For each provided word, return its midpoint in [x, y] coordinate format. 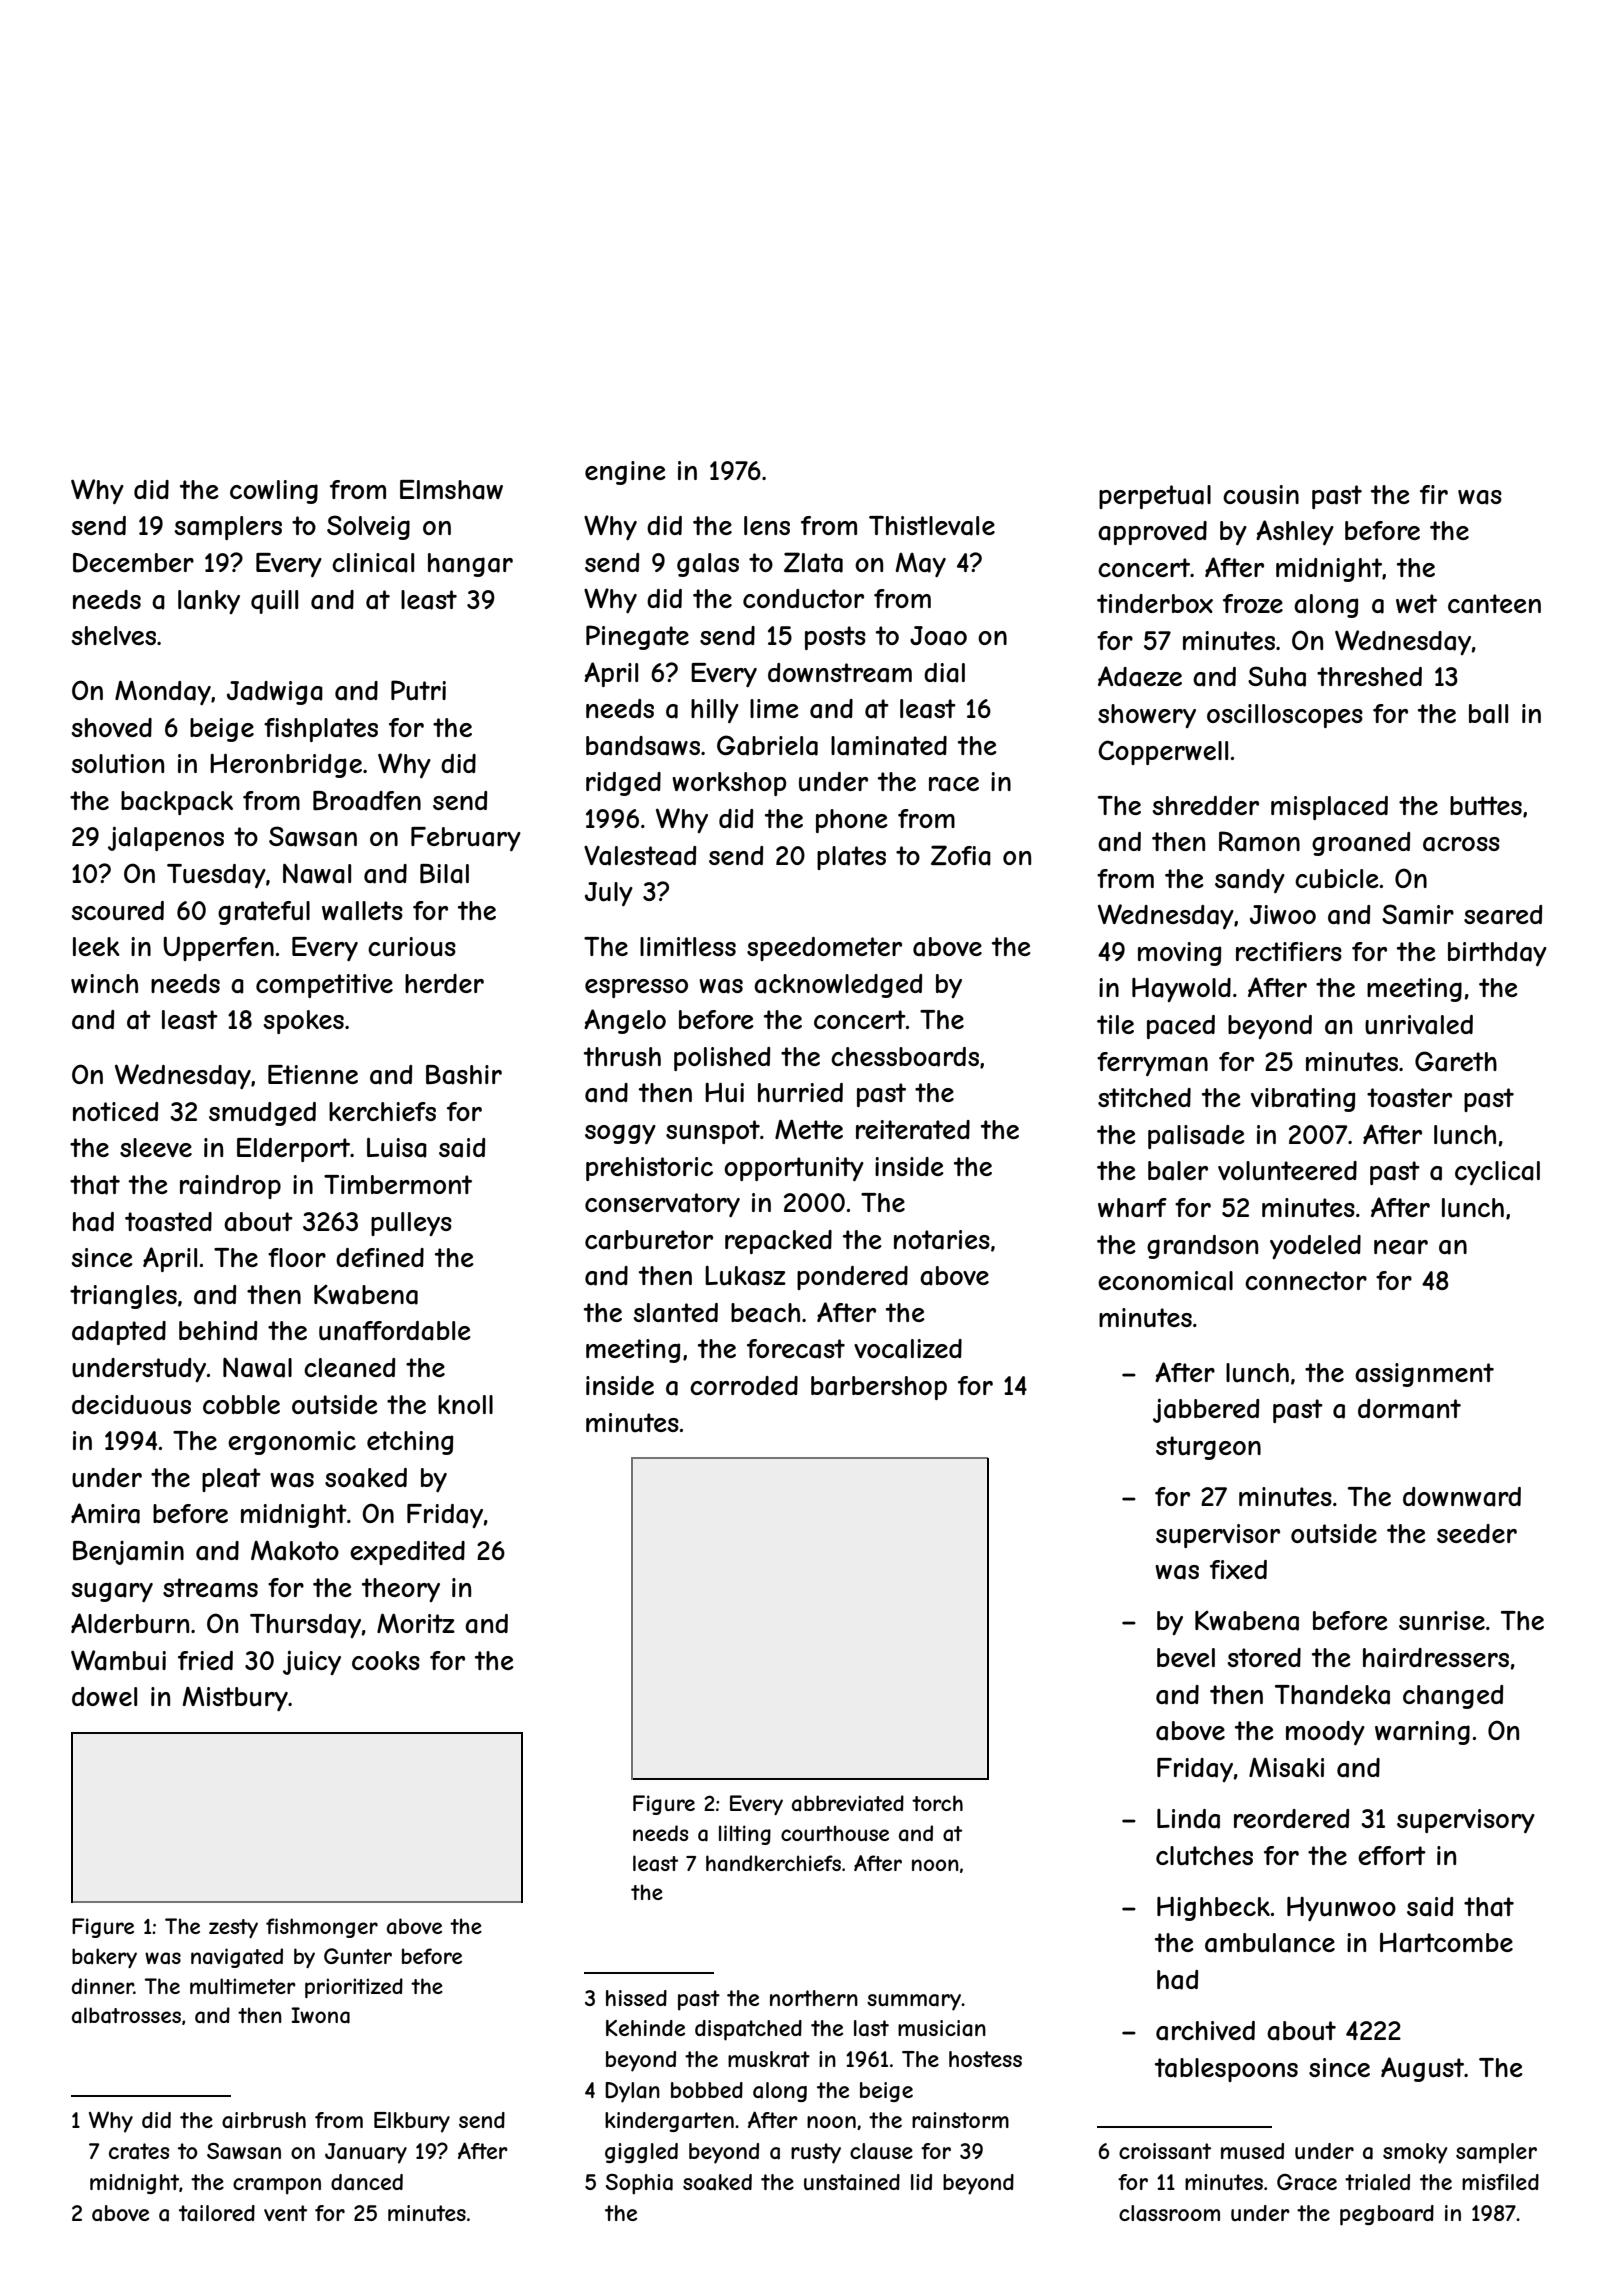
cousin [1261, 495]
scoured [117, 911]
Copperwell [1163, 752]
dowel [104, 1696]
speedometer [824, 949]
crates [139, 2151]
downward [1462, 1497]
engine [625, 473]
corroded [744, 1385]
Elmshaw [451, 490]
